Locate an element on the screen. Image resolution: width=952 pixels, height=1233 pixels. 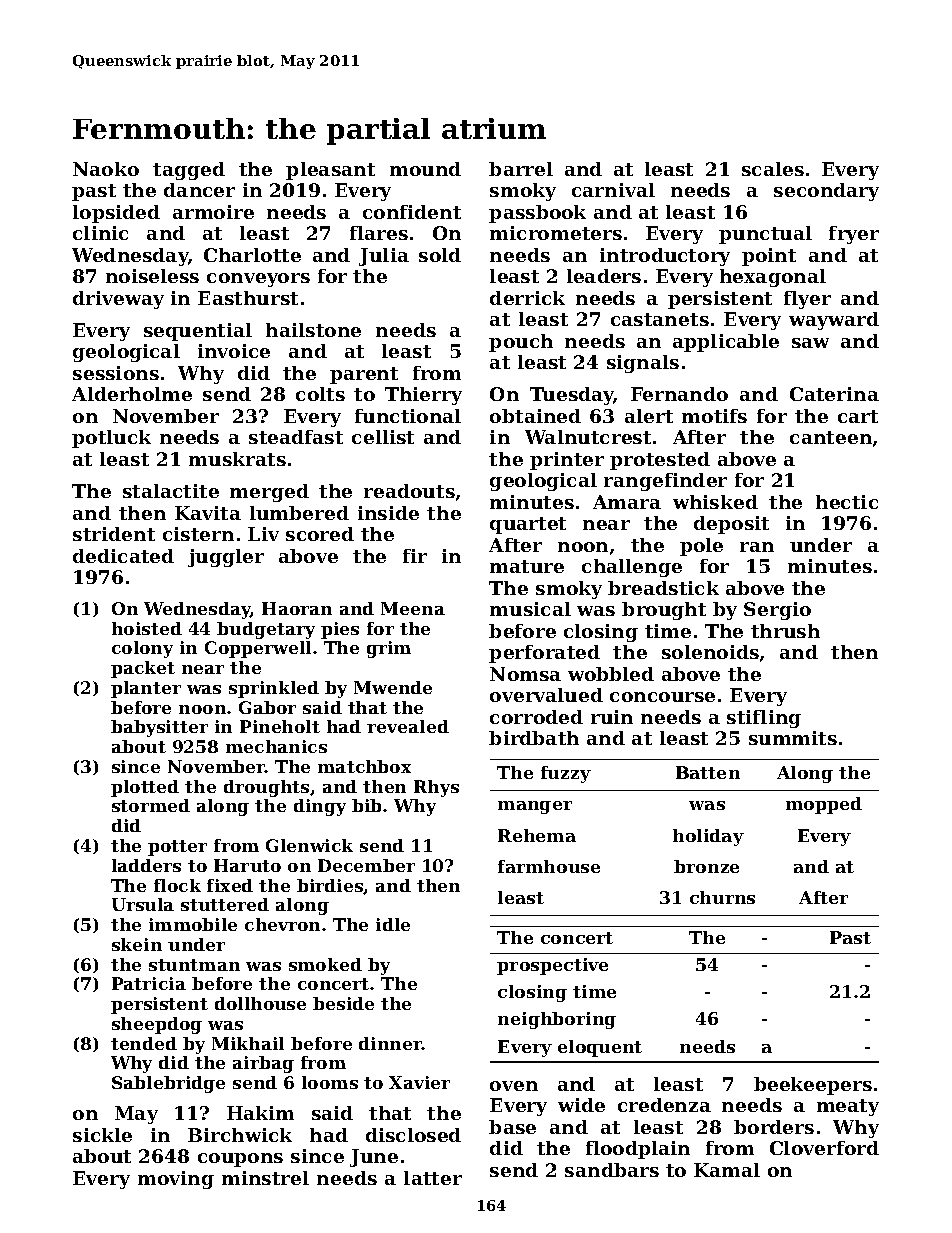
Cloverford is located at coordinates (824, 1148).
